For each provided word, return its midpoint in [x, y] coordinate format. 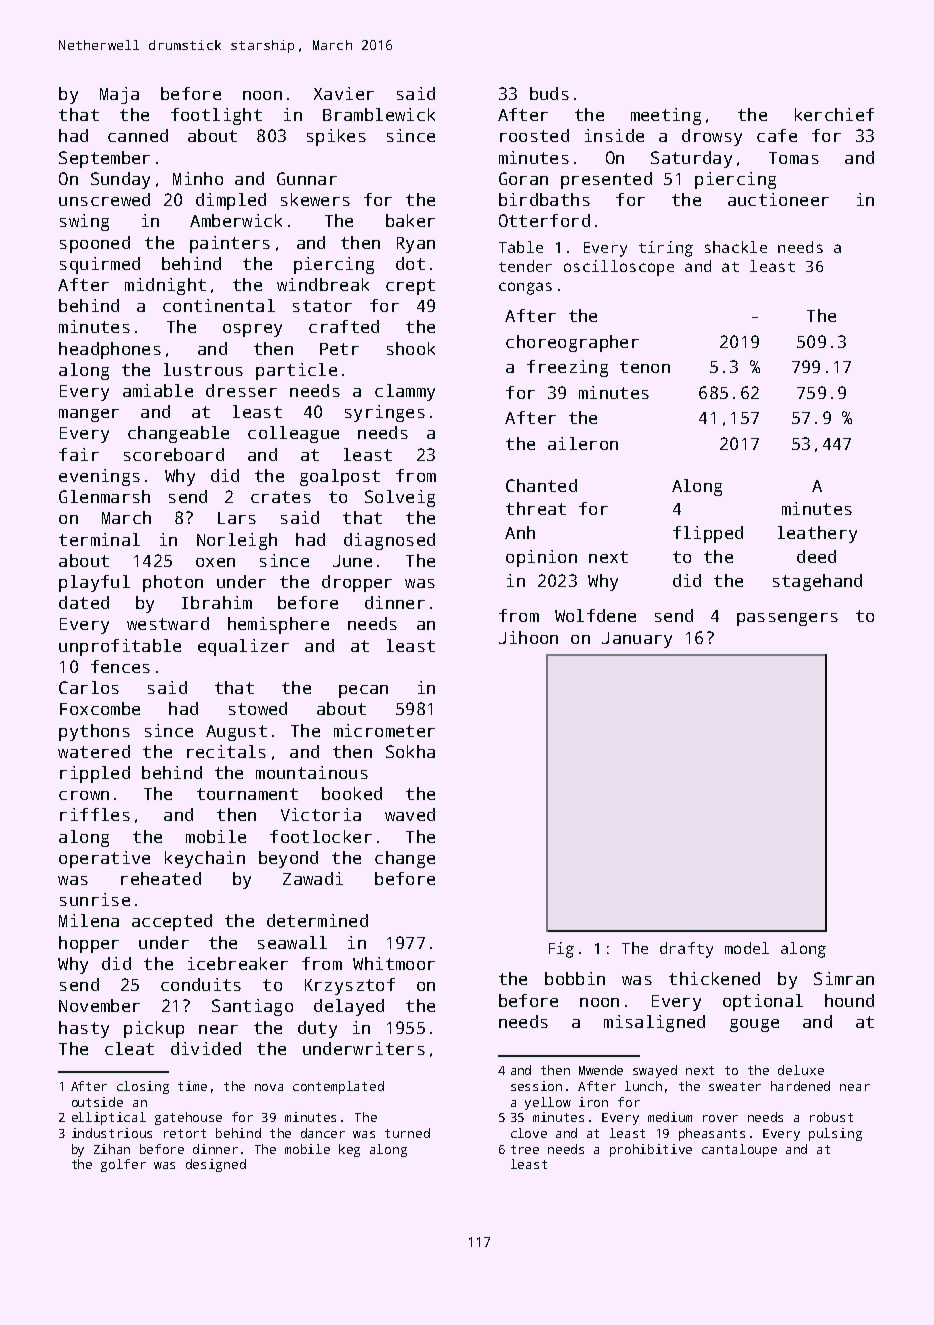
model [747, 948]
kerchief [834, 114]
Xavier [344, 93]
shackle [736, 247]
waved [410, 814]
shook [411, 348]
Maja [119, 95]
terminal [99, 539]
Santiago [252, 1007]
